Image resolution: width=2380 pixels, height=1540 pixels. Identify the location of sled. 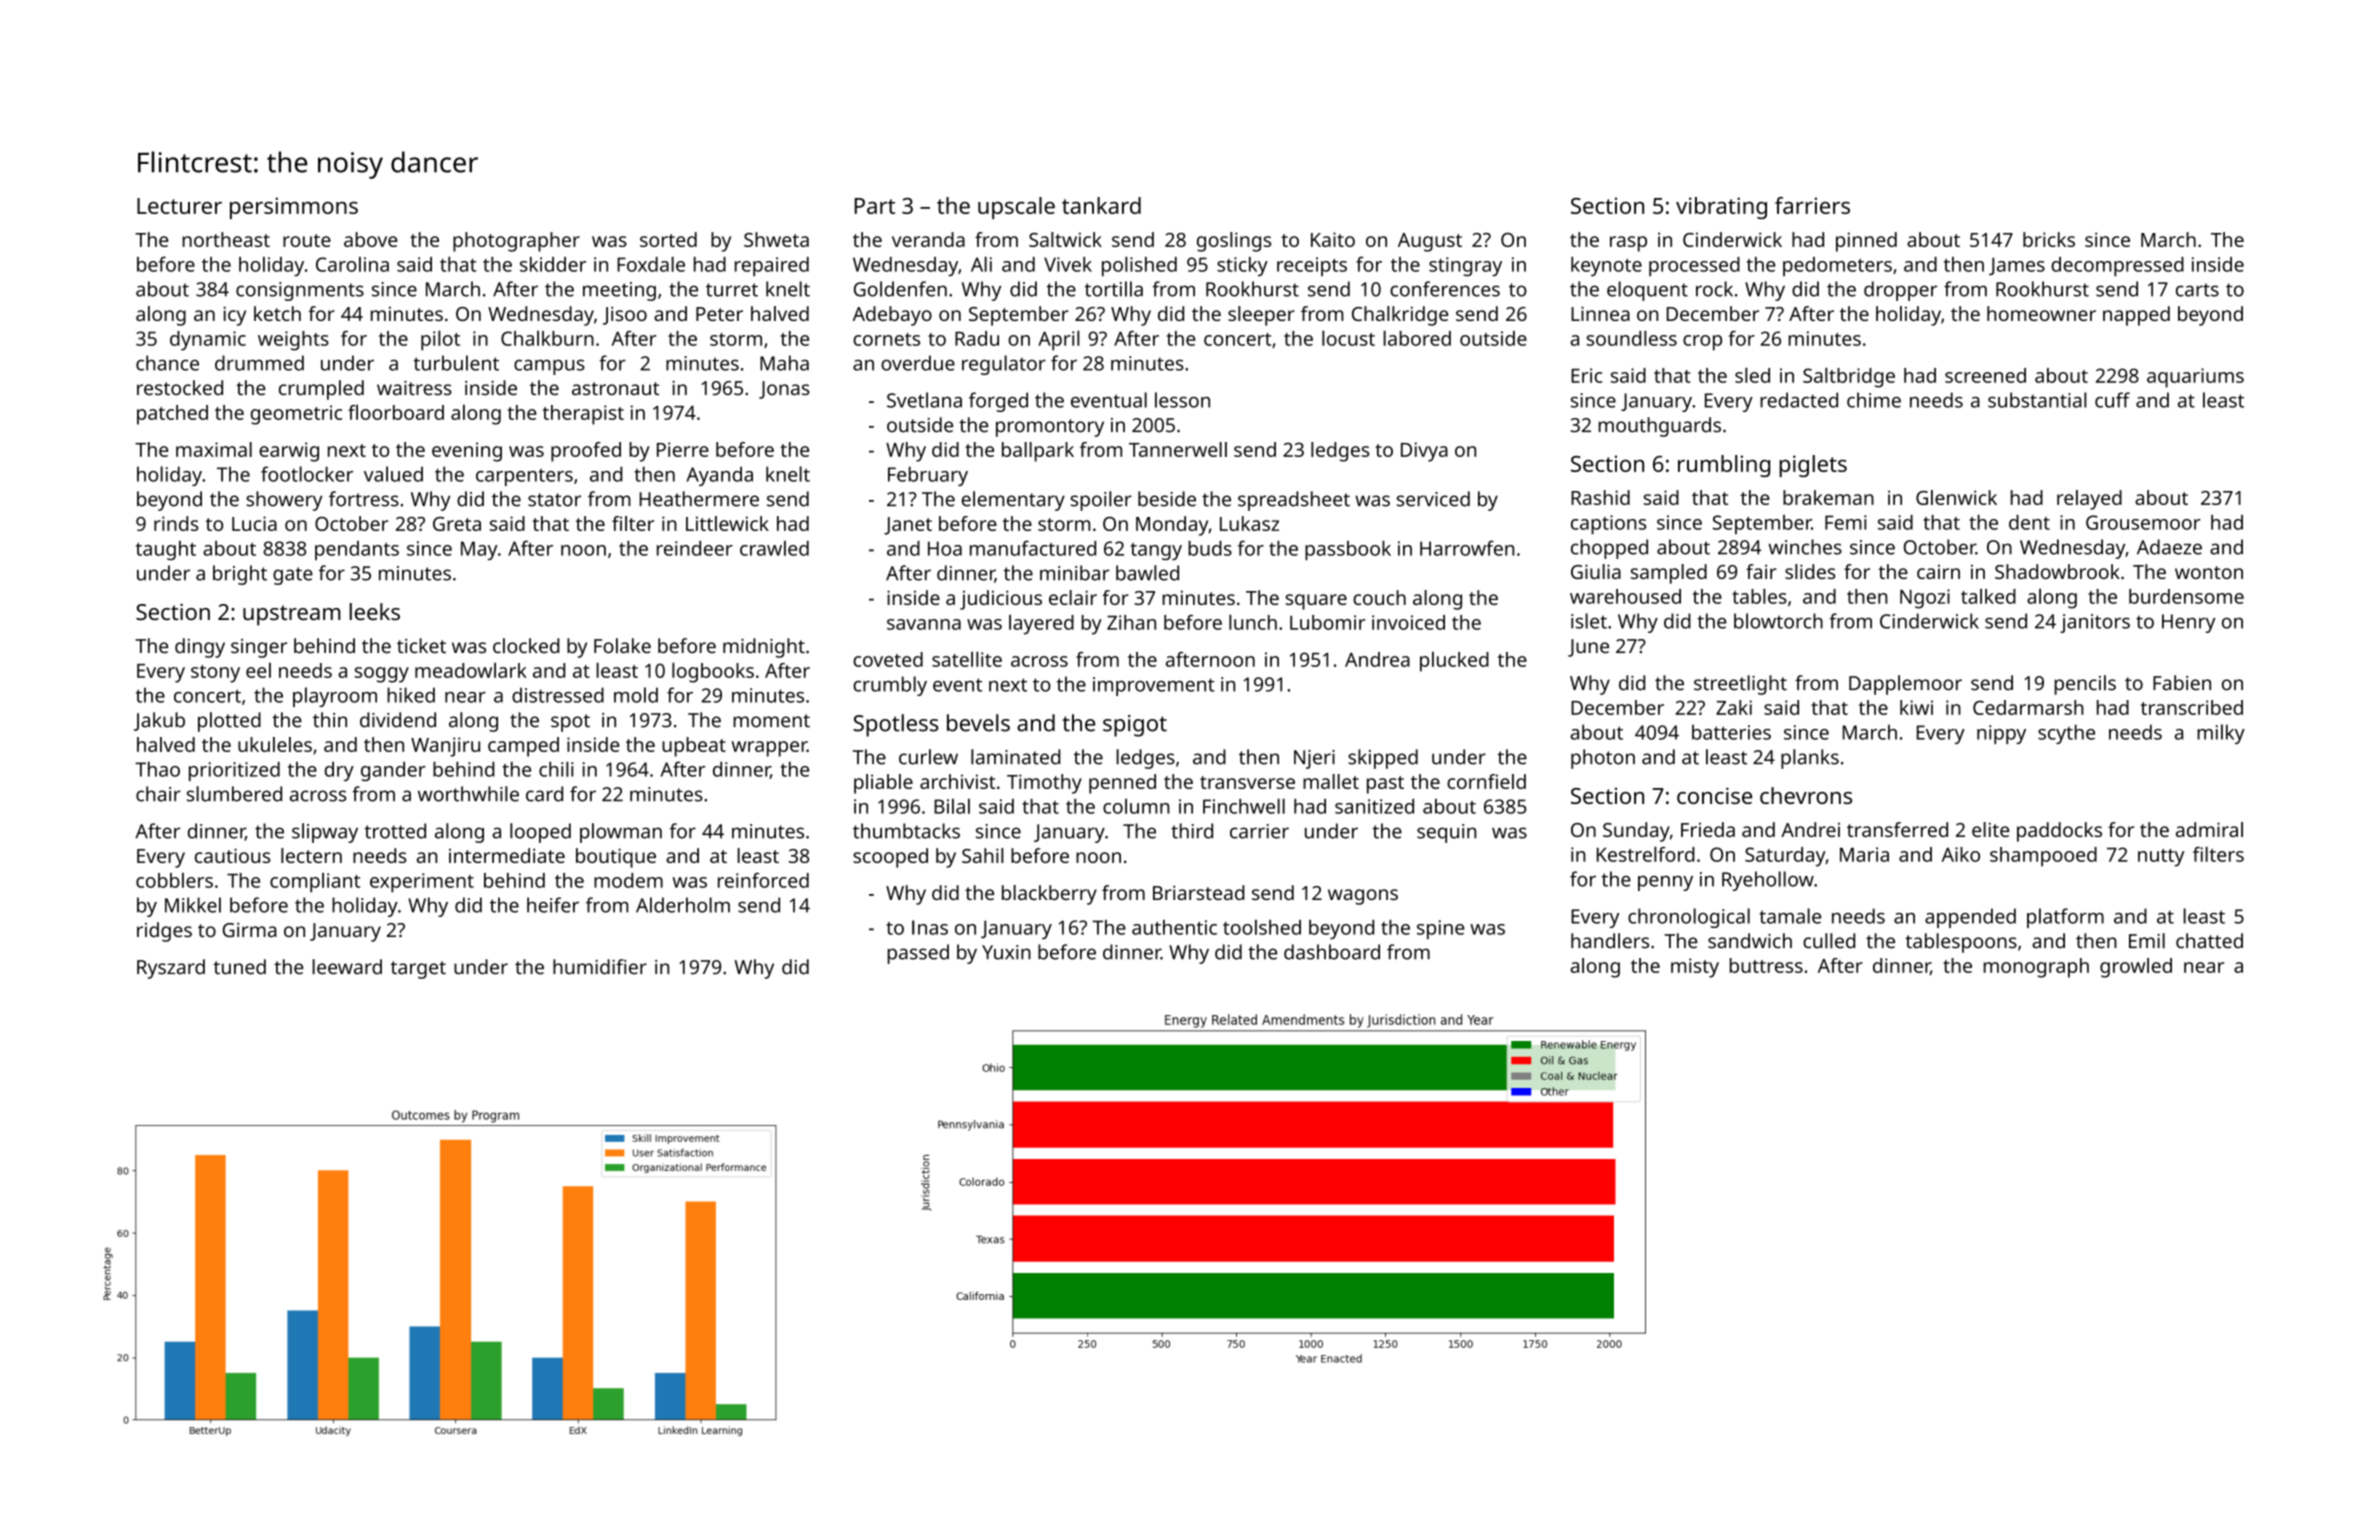
(1752, 375).
